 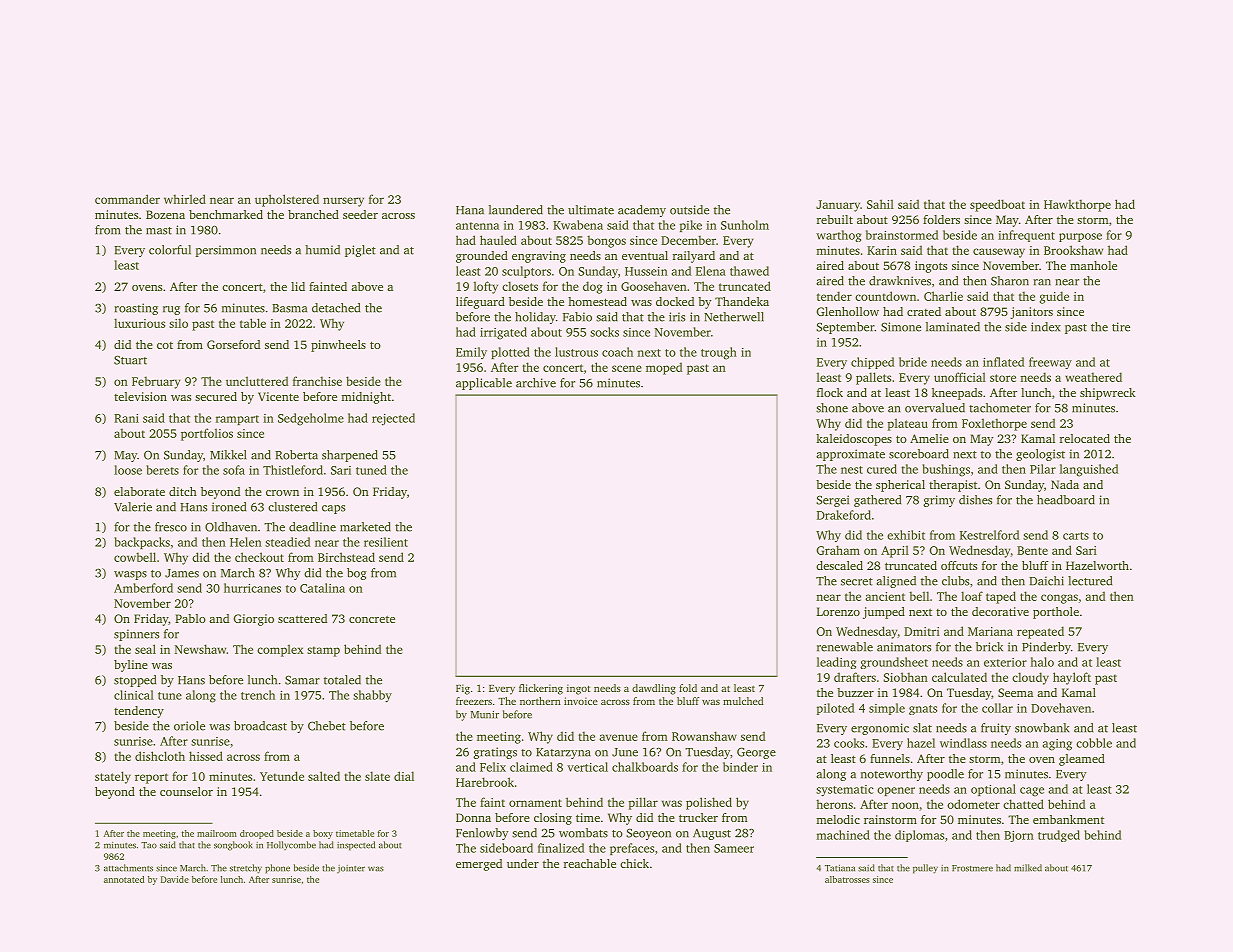 What do you see at coordinates (470, 210) in the screenshot?
I see `Hana` at bounding box center [470, 210].
